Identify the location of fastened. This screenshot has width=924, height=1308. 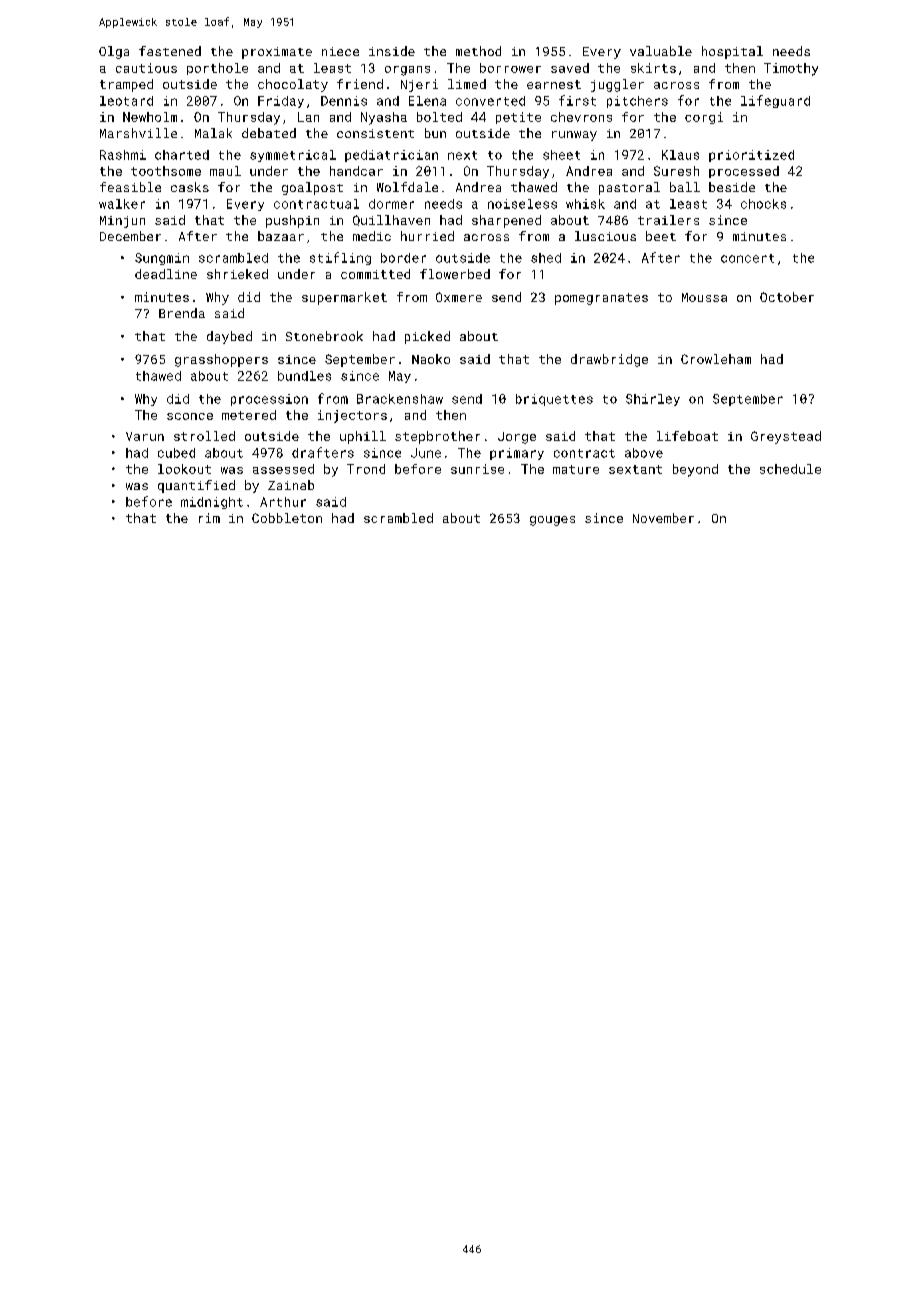
(170, 51).
